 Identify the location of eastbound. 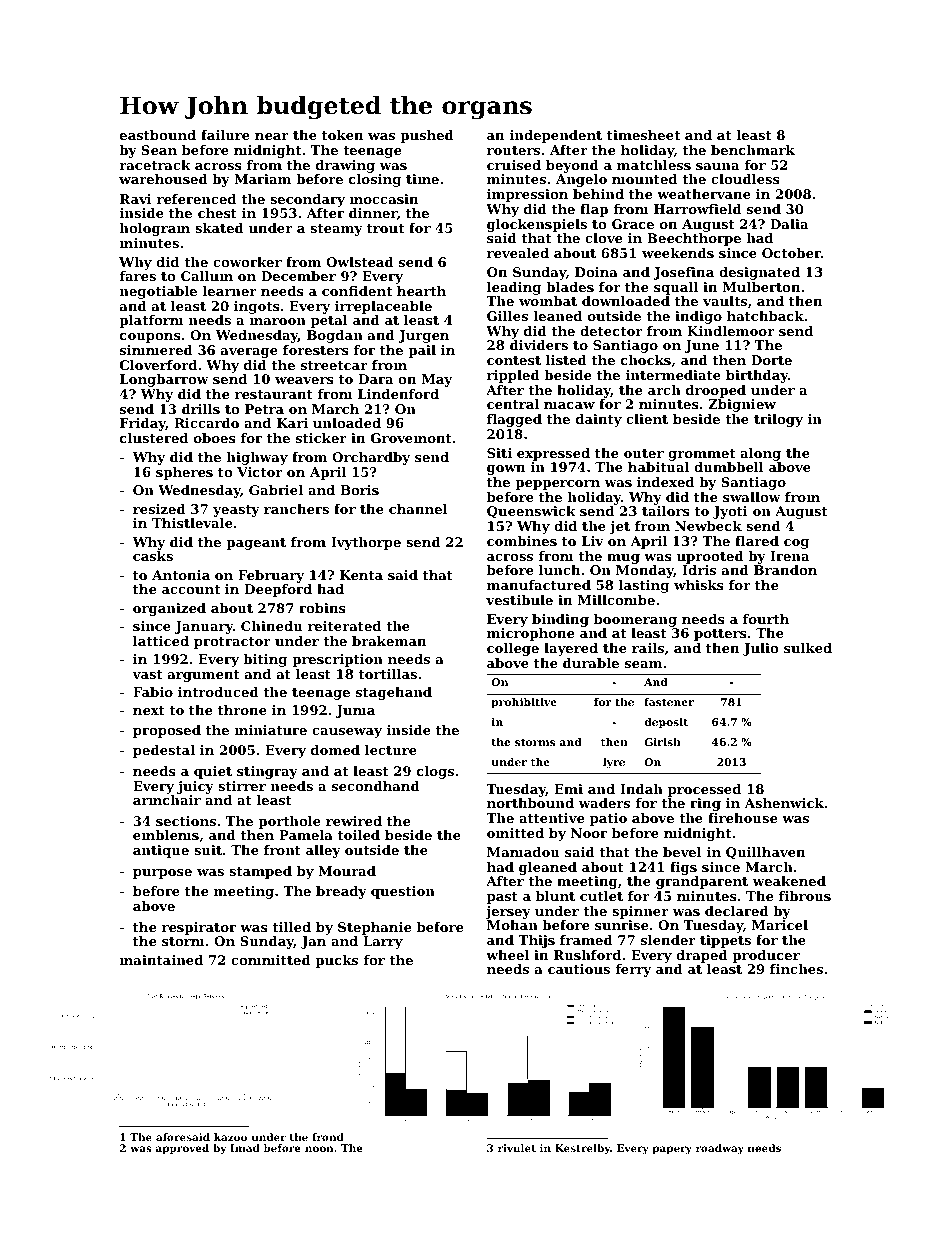
(158, 135).
